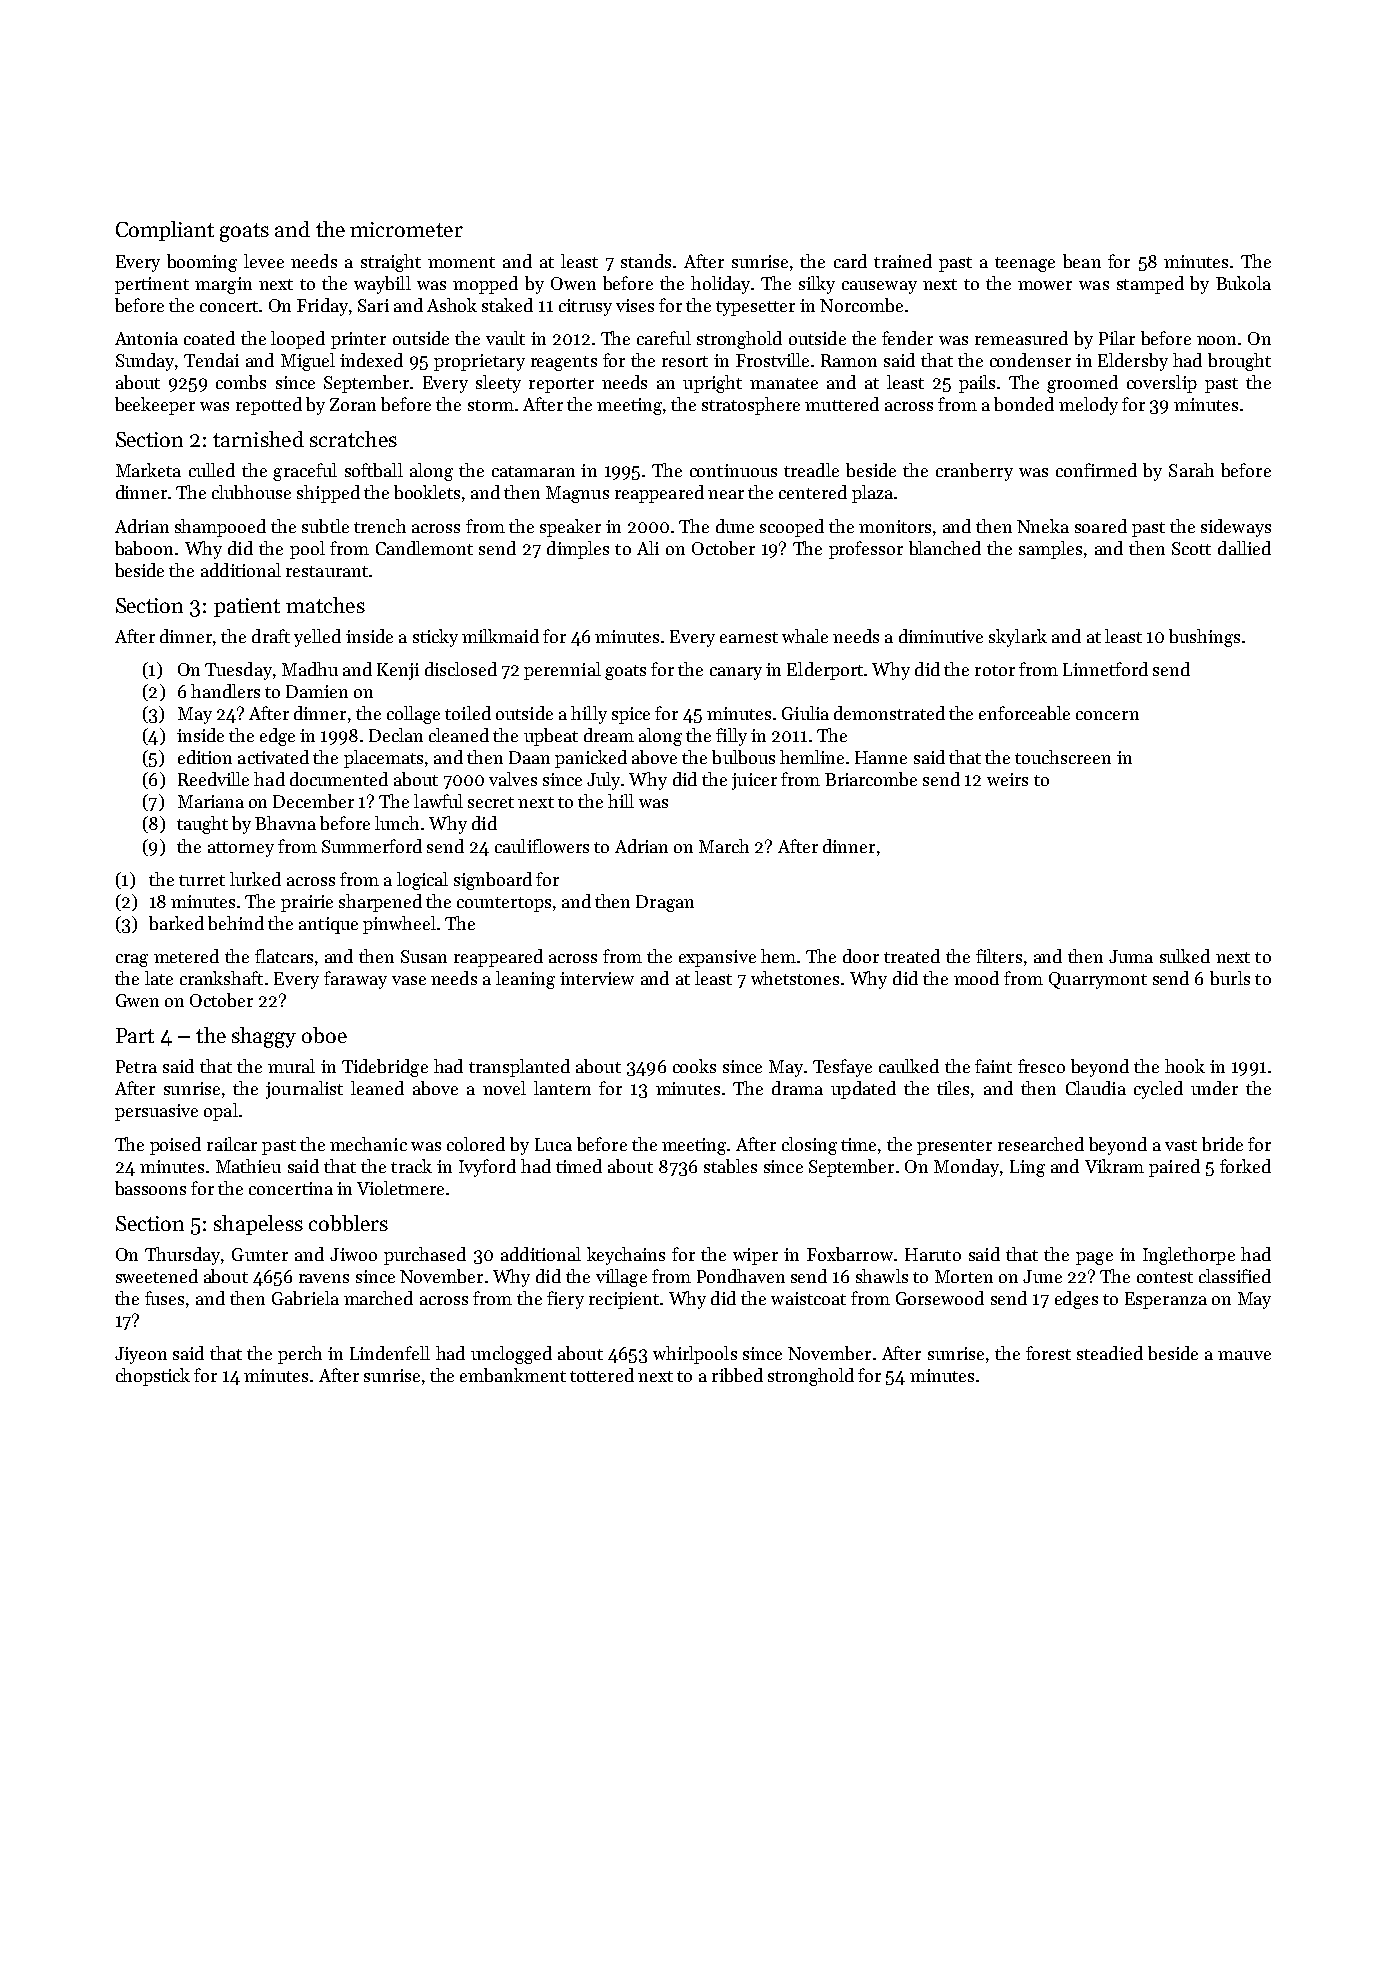  What do you see at coordinates (409, 980) in the document?
I see `vase` at bounding box center [409, 980].
